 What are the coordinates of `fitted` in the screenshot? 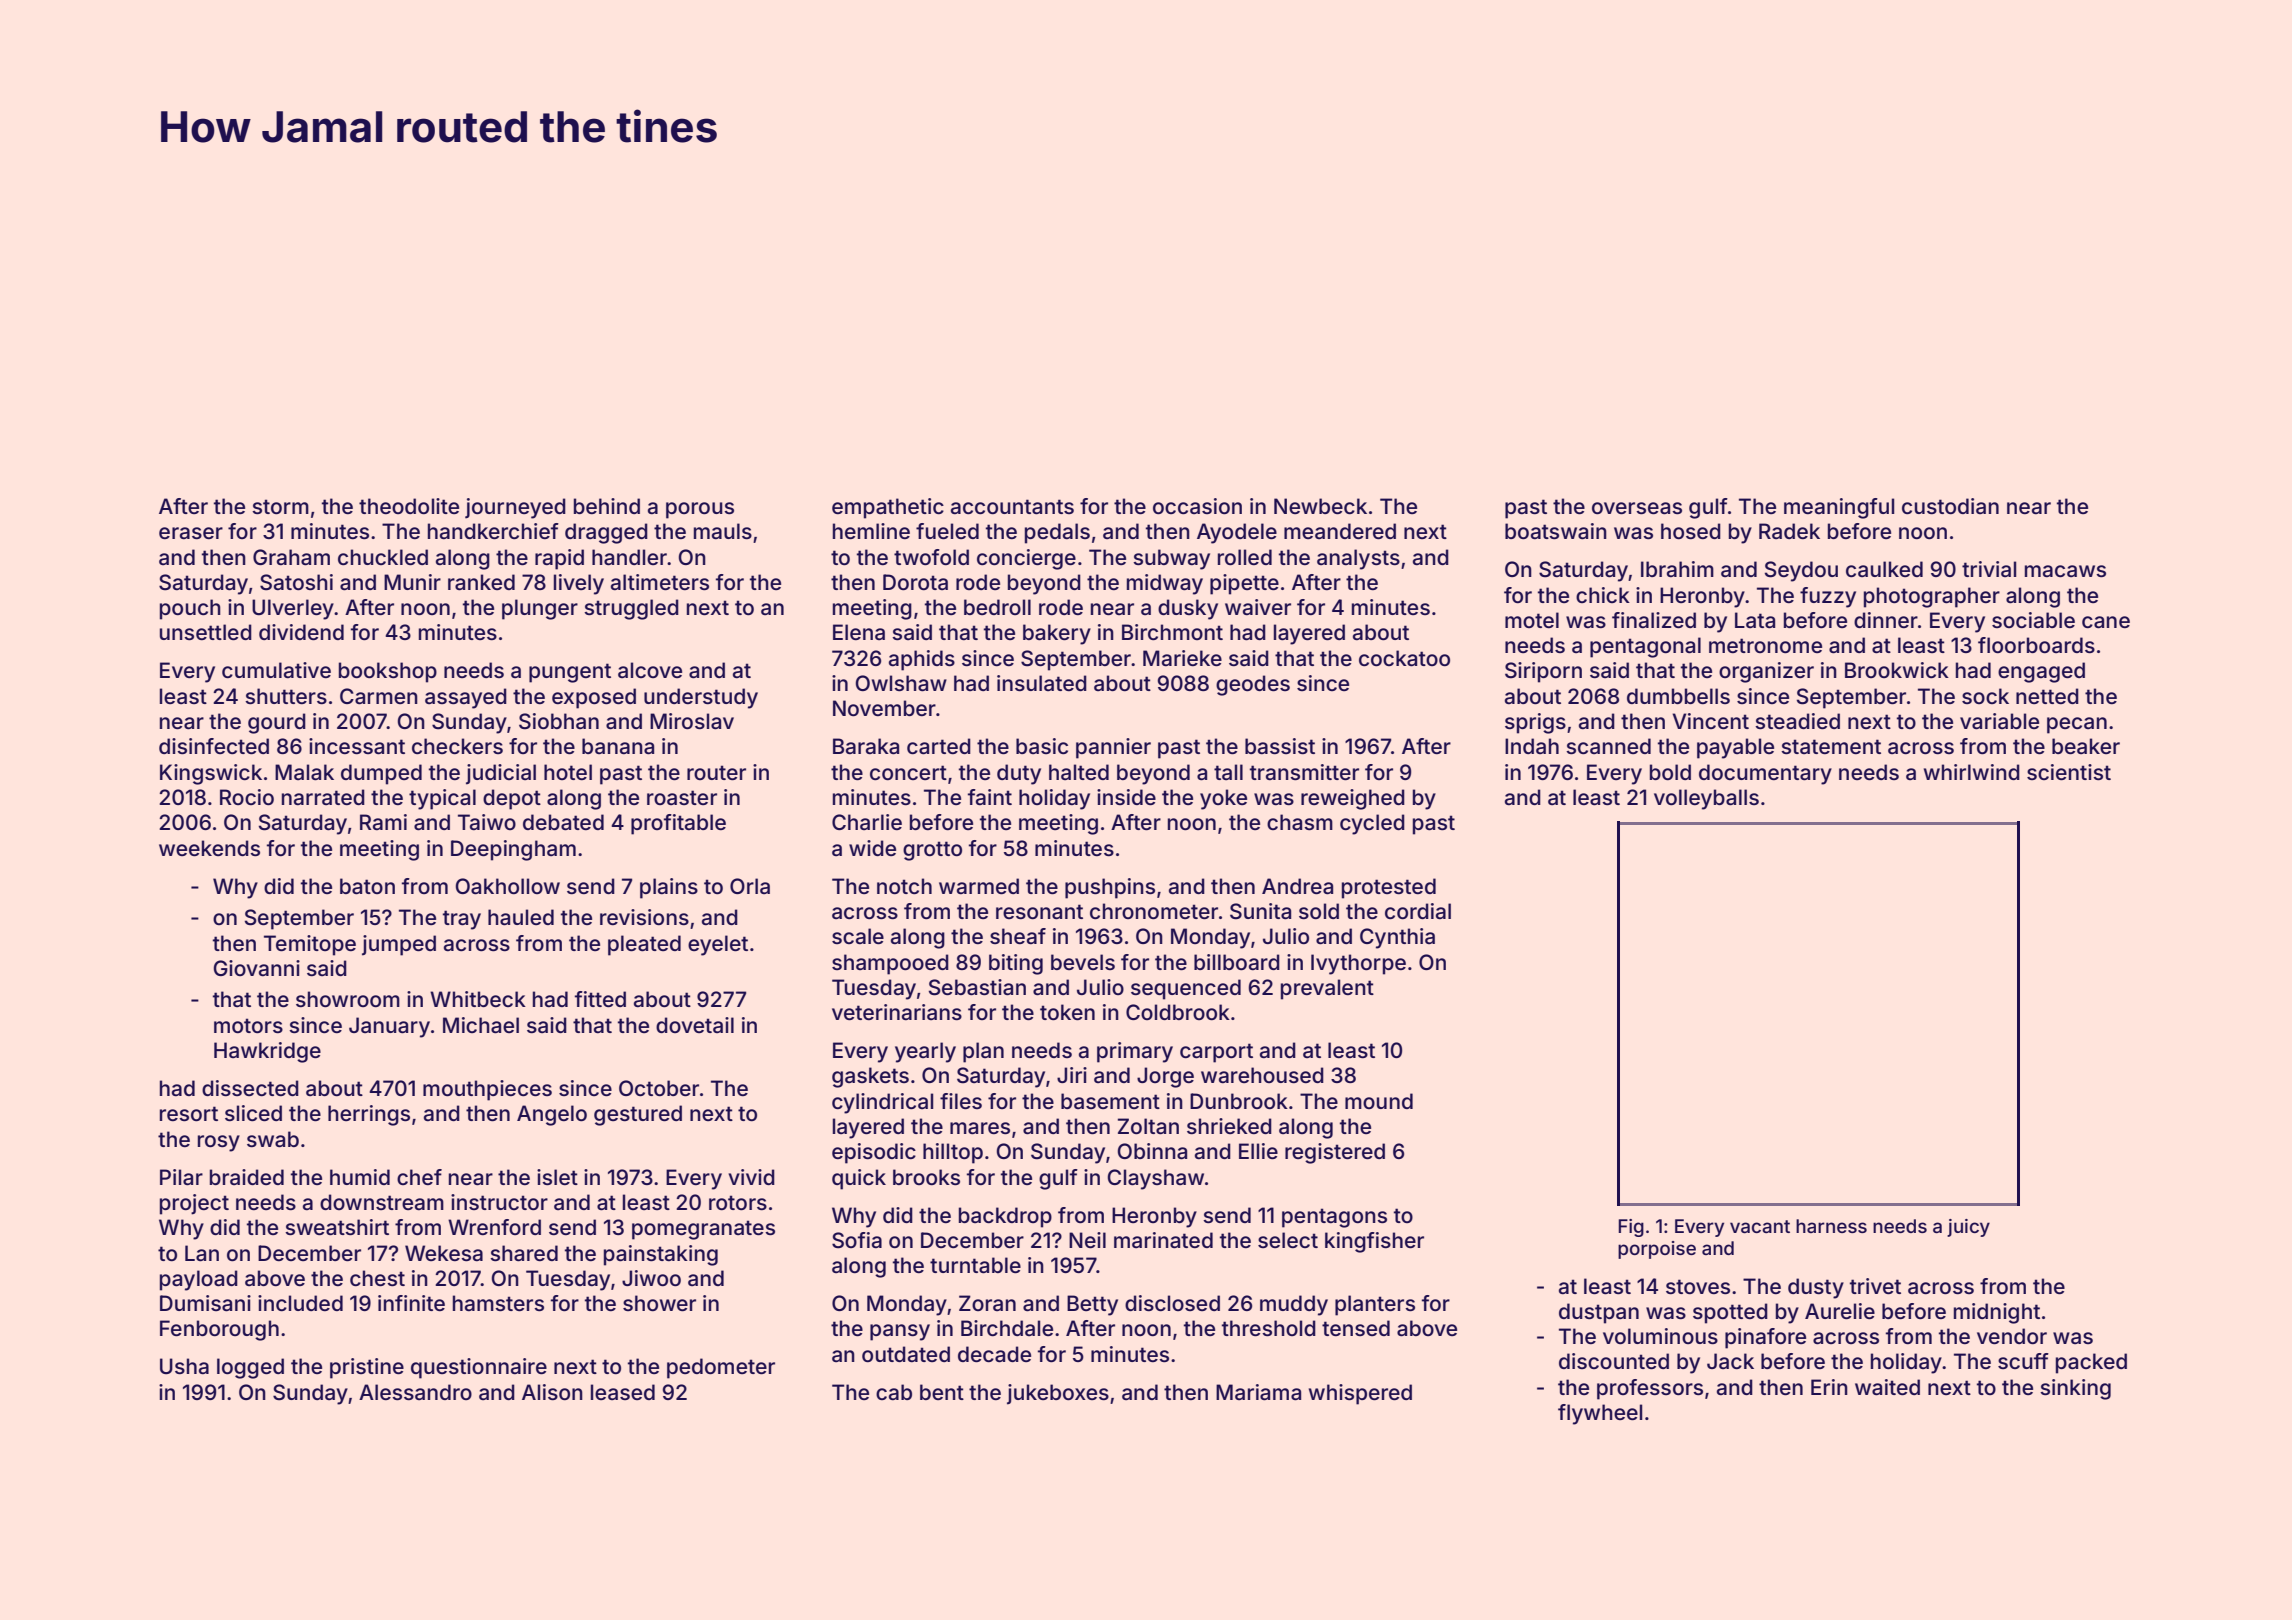 It's located at (600, 999).
